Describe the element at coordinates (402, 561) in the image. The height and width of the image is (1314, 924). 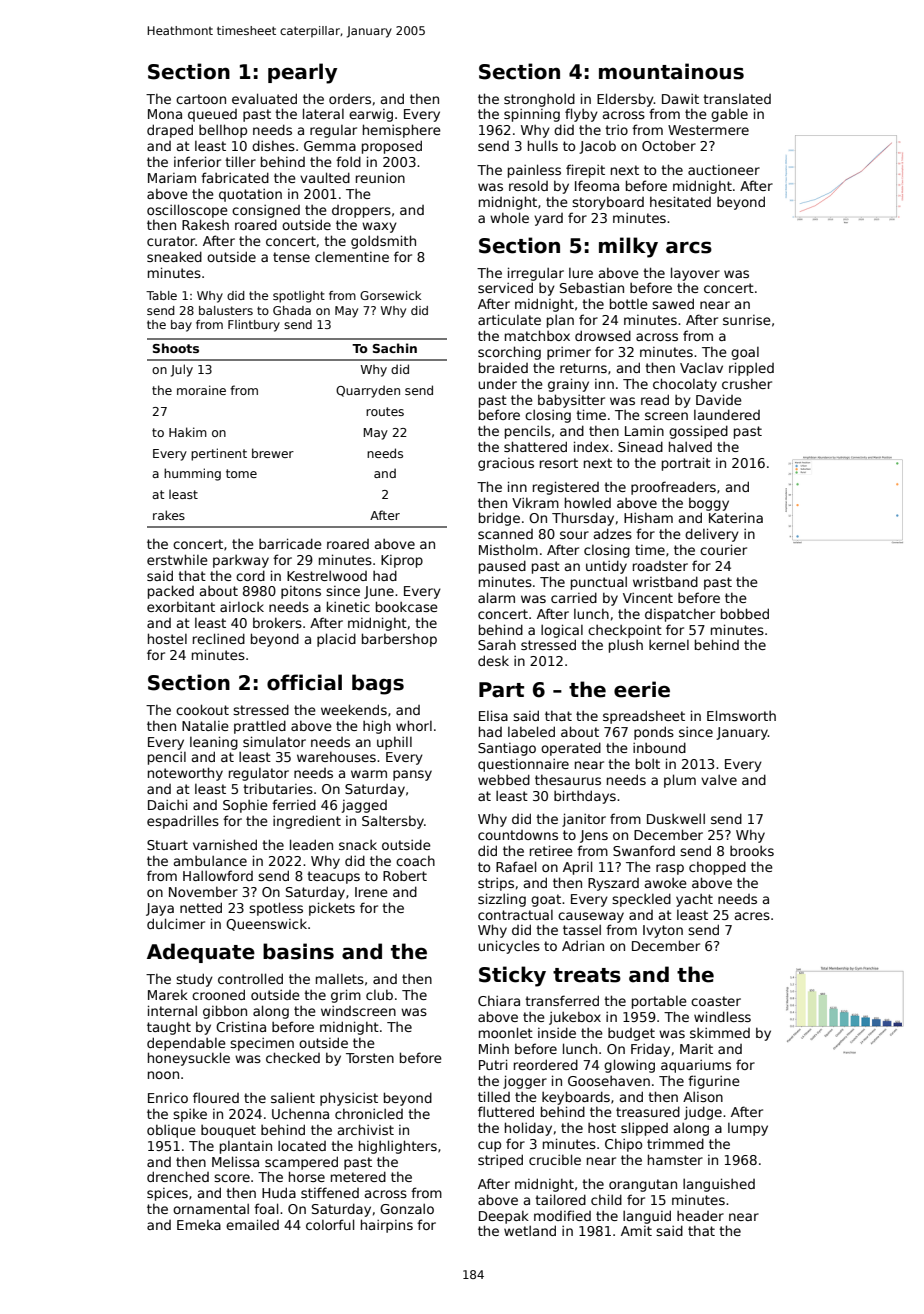
I see `Kiprop` at that location.
